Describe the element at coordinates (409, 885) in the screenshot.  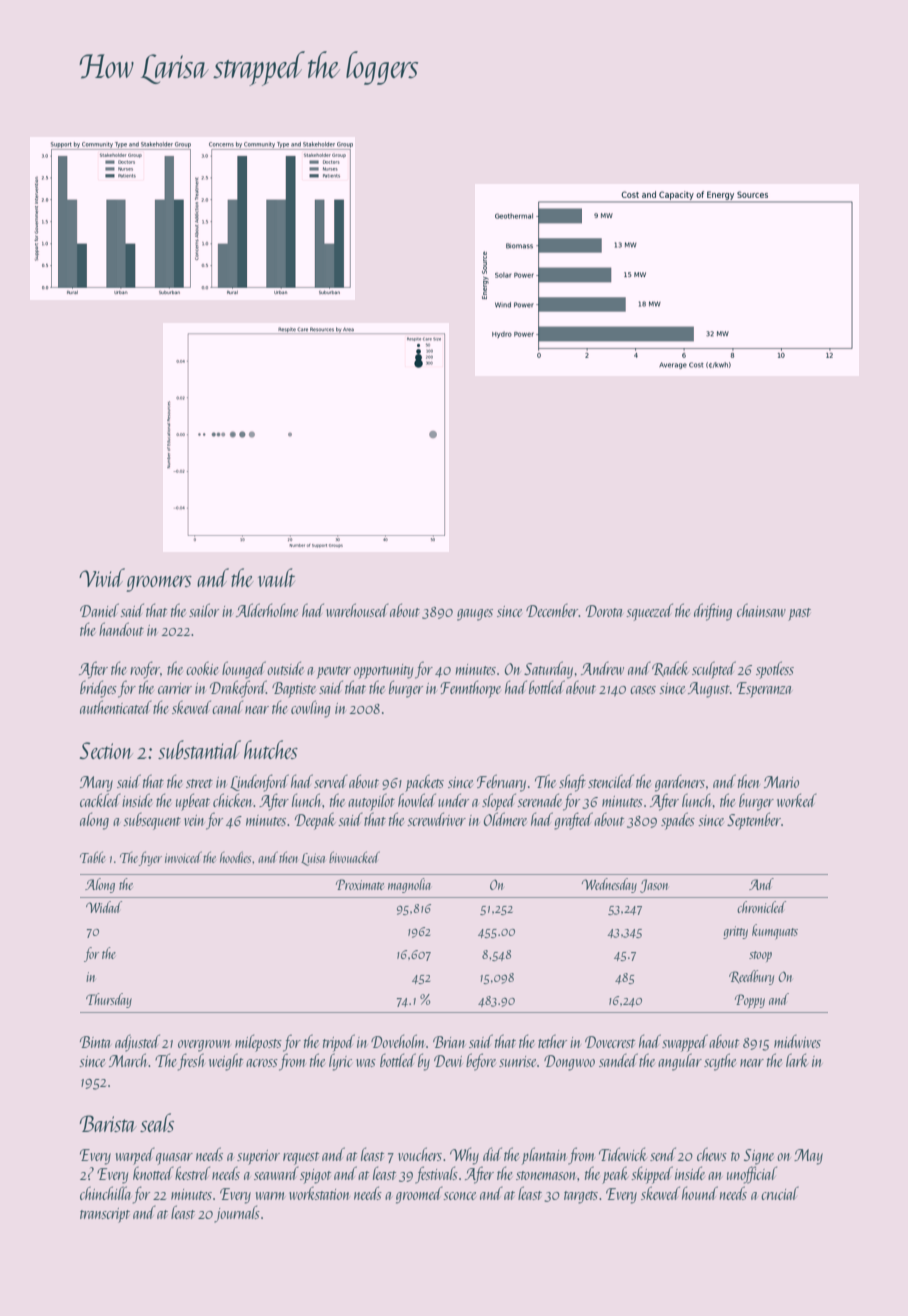
I see `magnolia` at that location.
